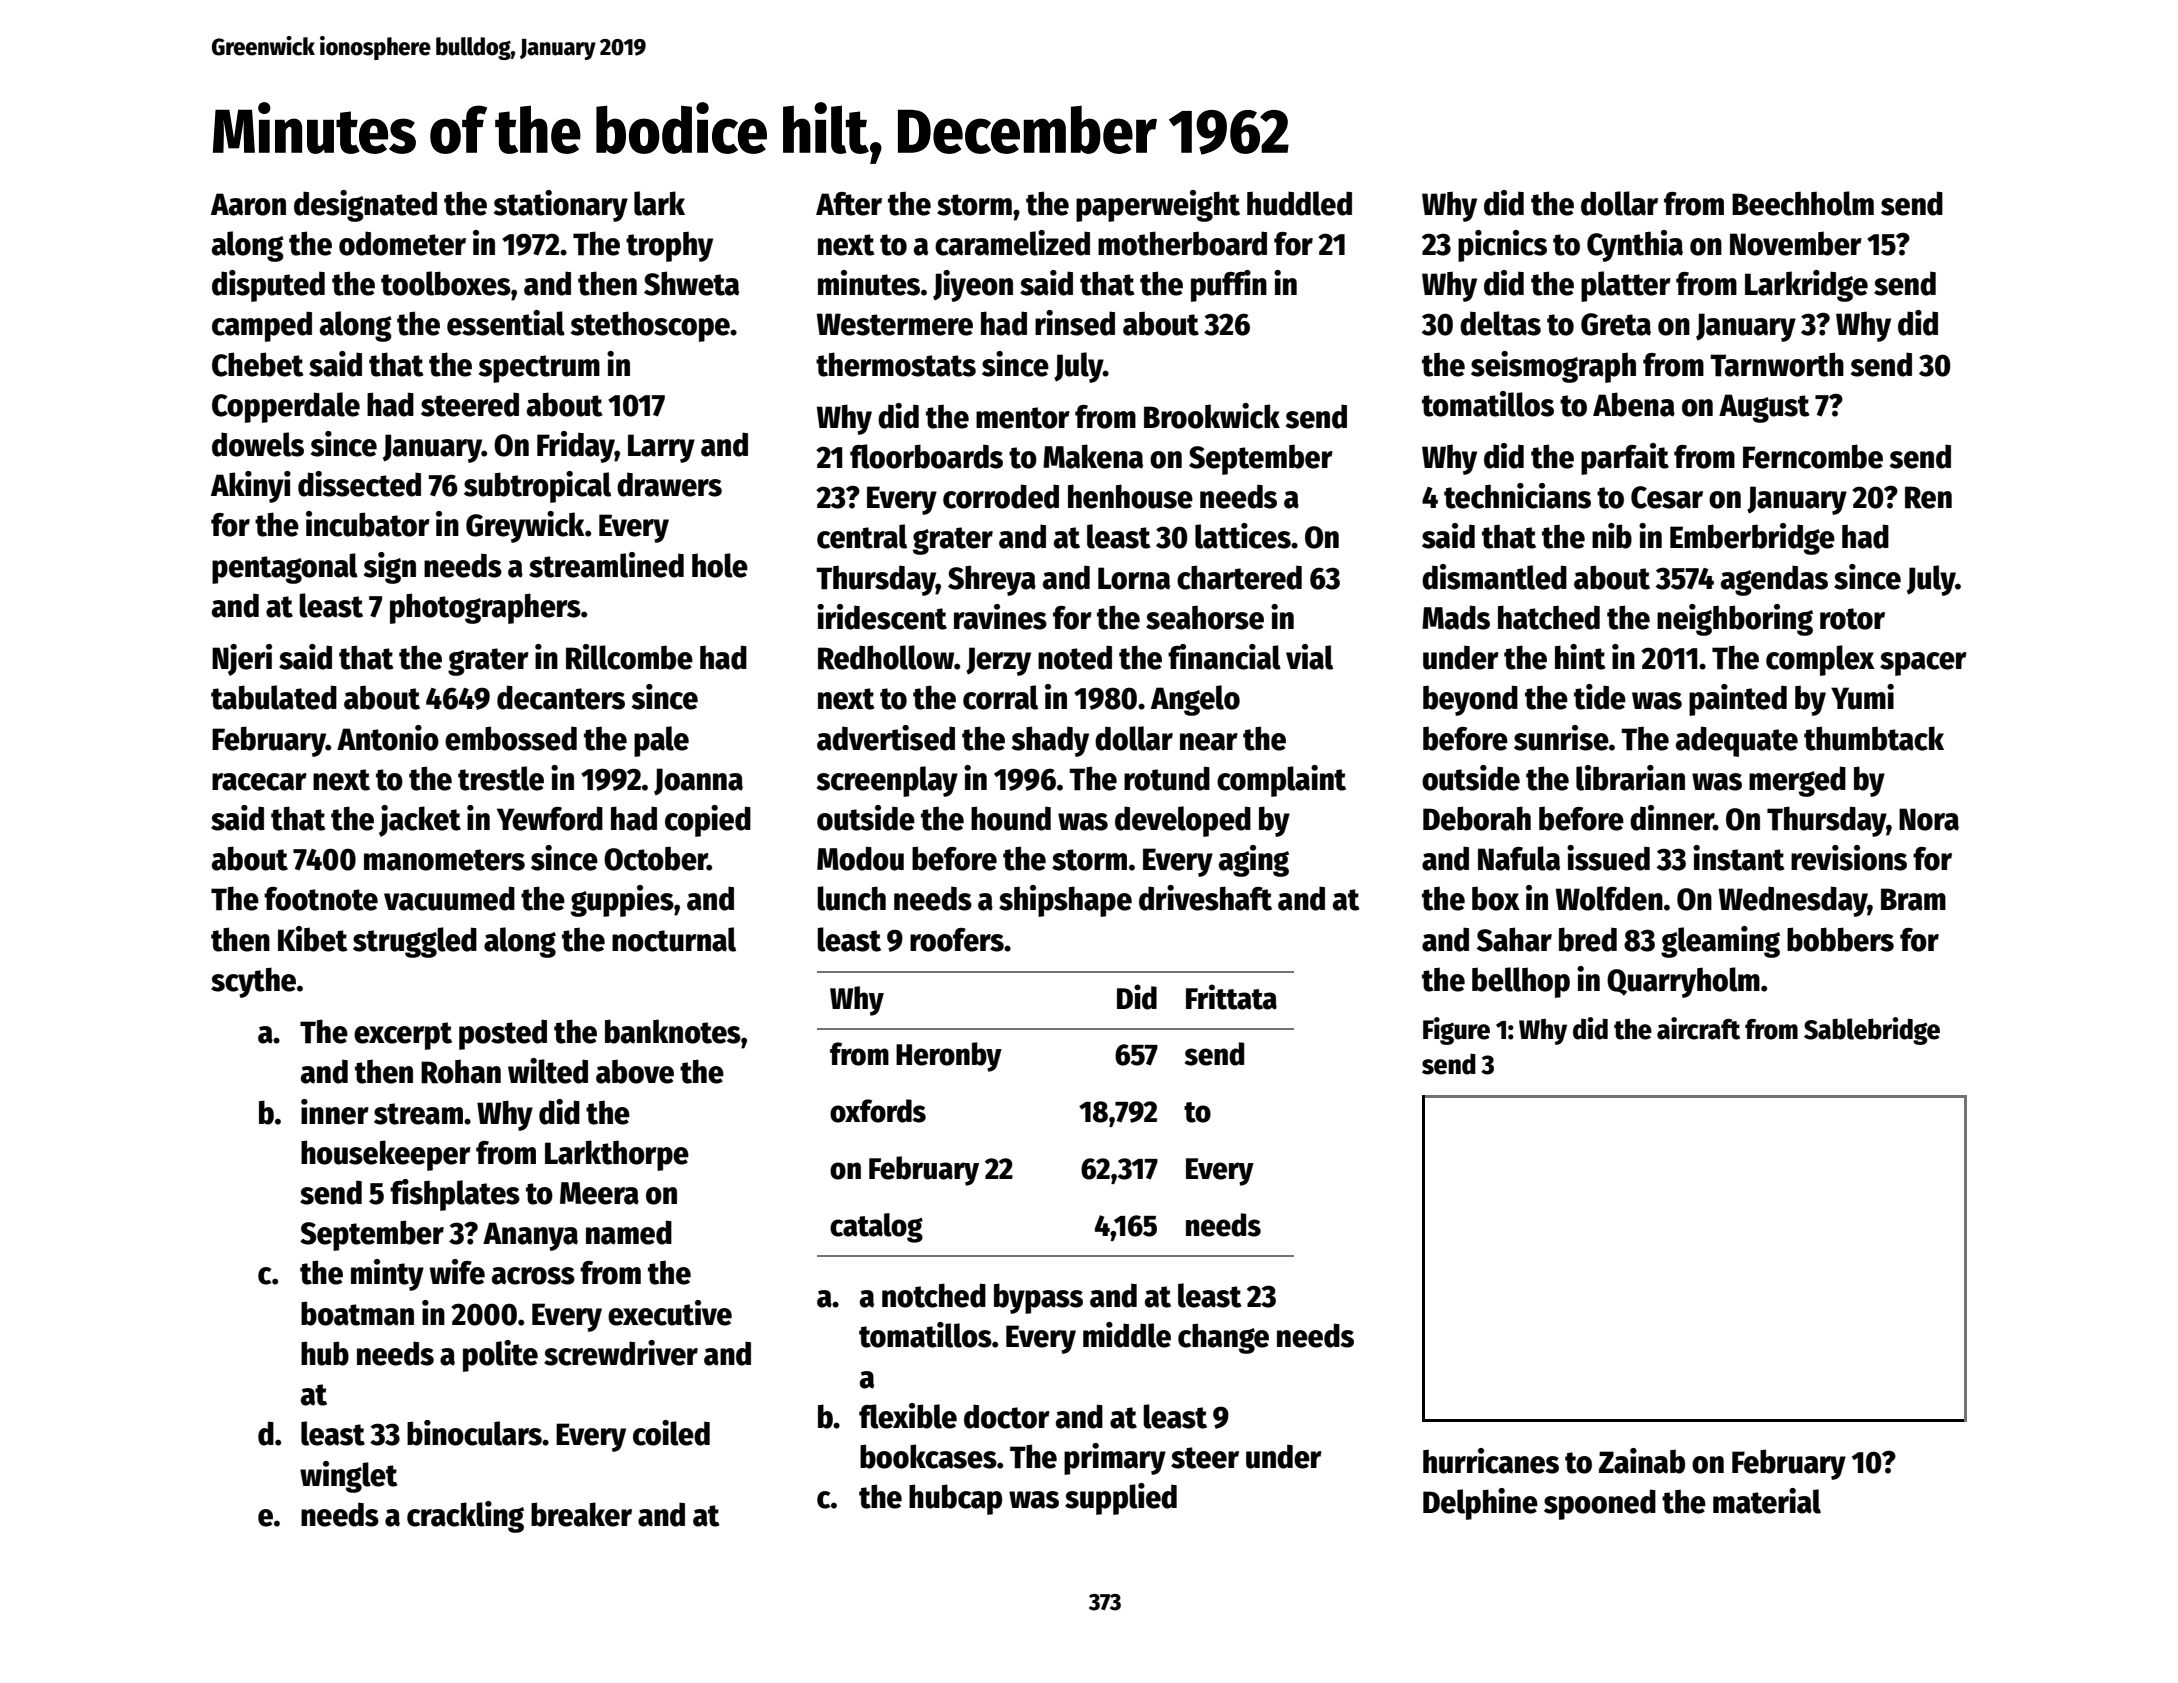 The height and width of the screenshot is (1683, 2178). Describe the element at coordinates (876, 1228) in the screenshot. I see `catalog` at that location.
